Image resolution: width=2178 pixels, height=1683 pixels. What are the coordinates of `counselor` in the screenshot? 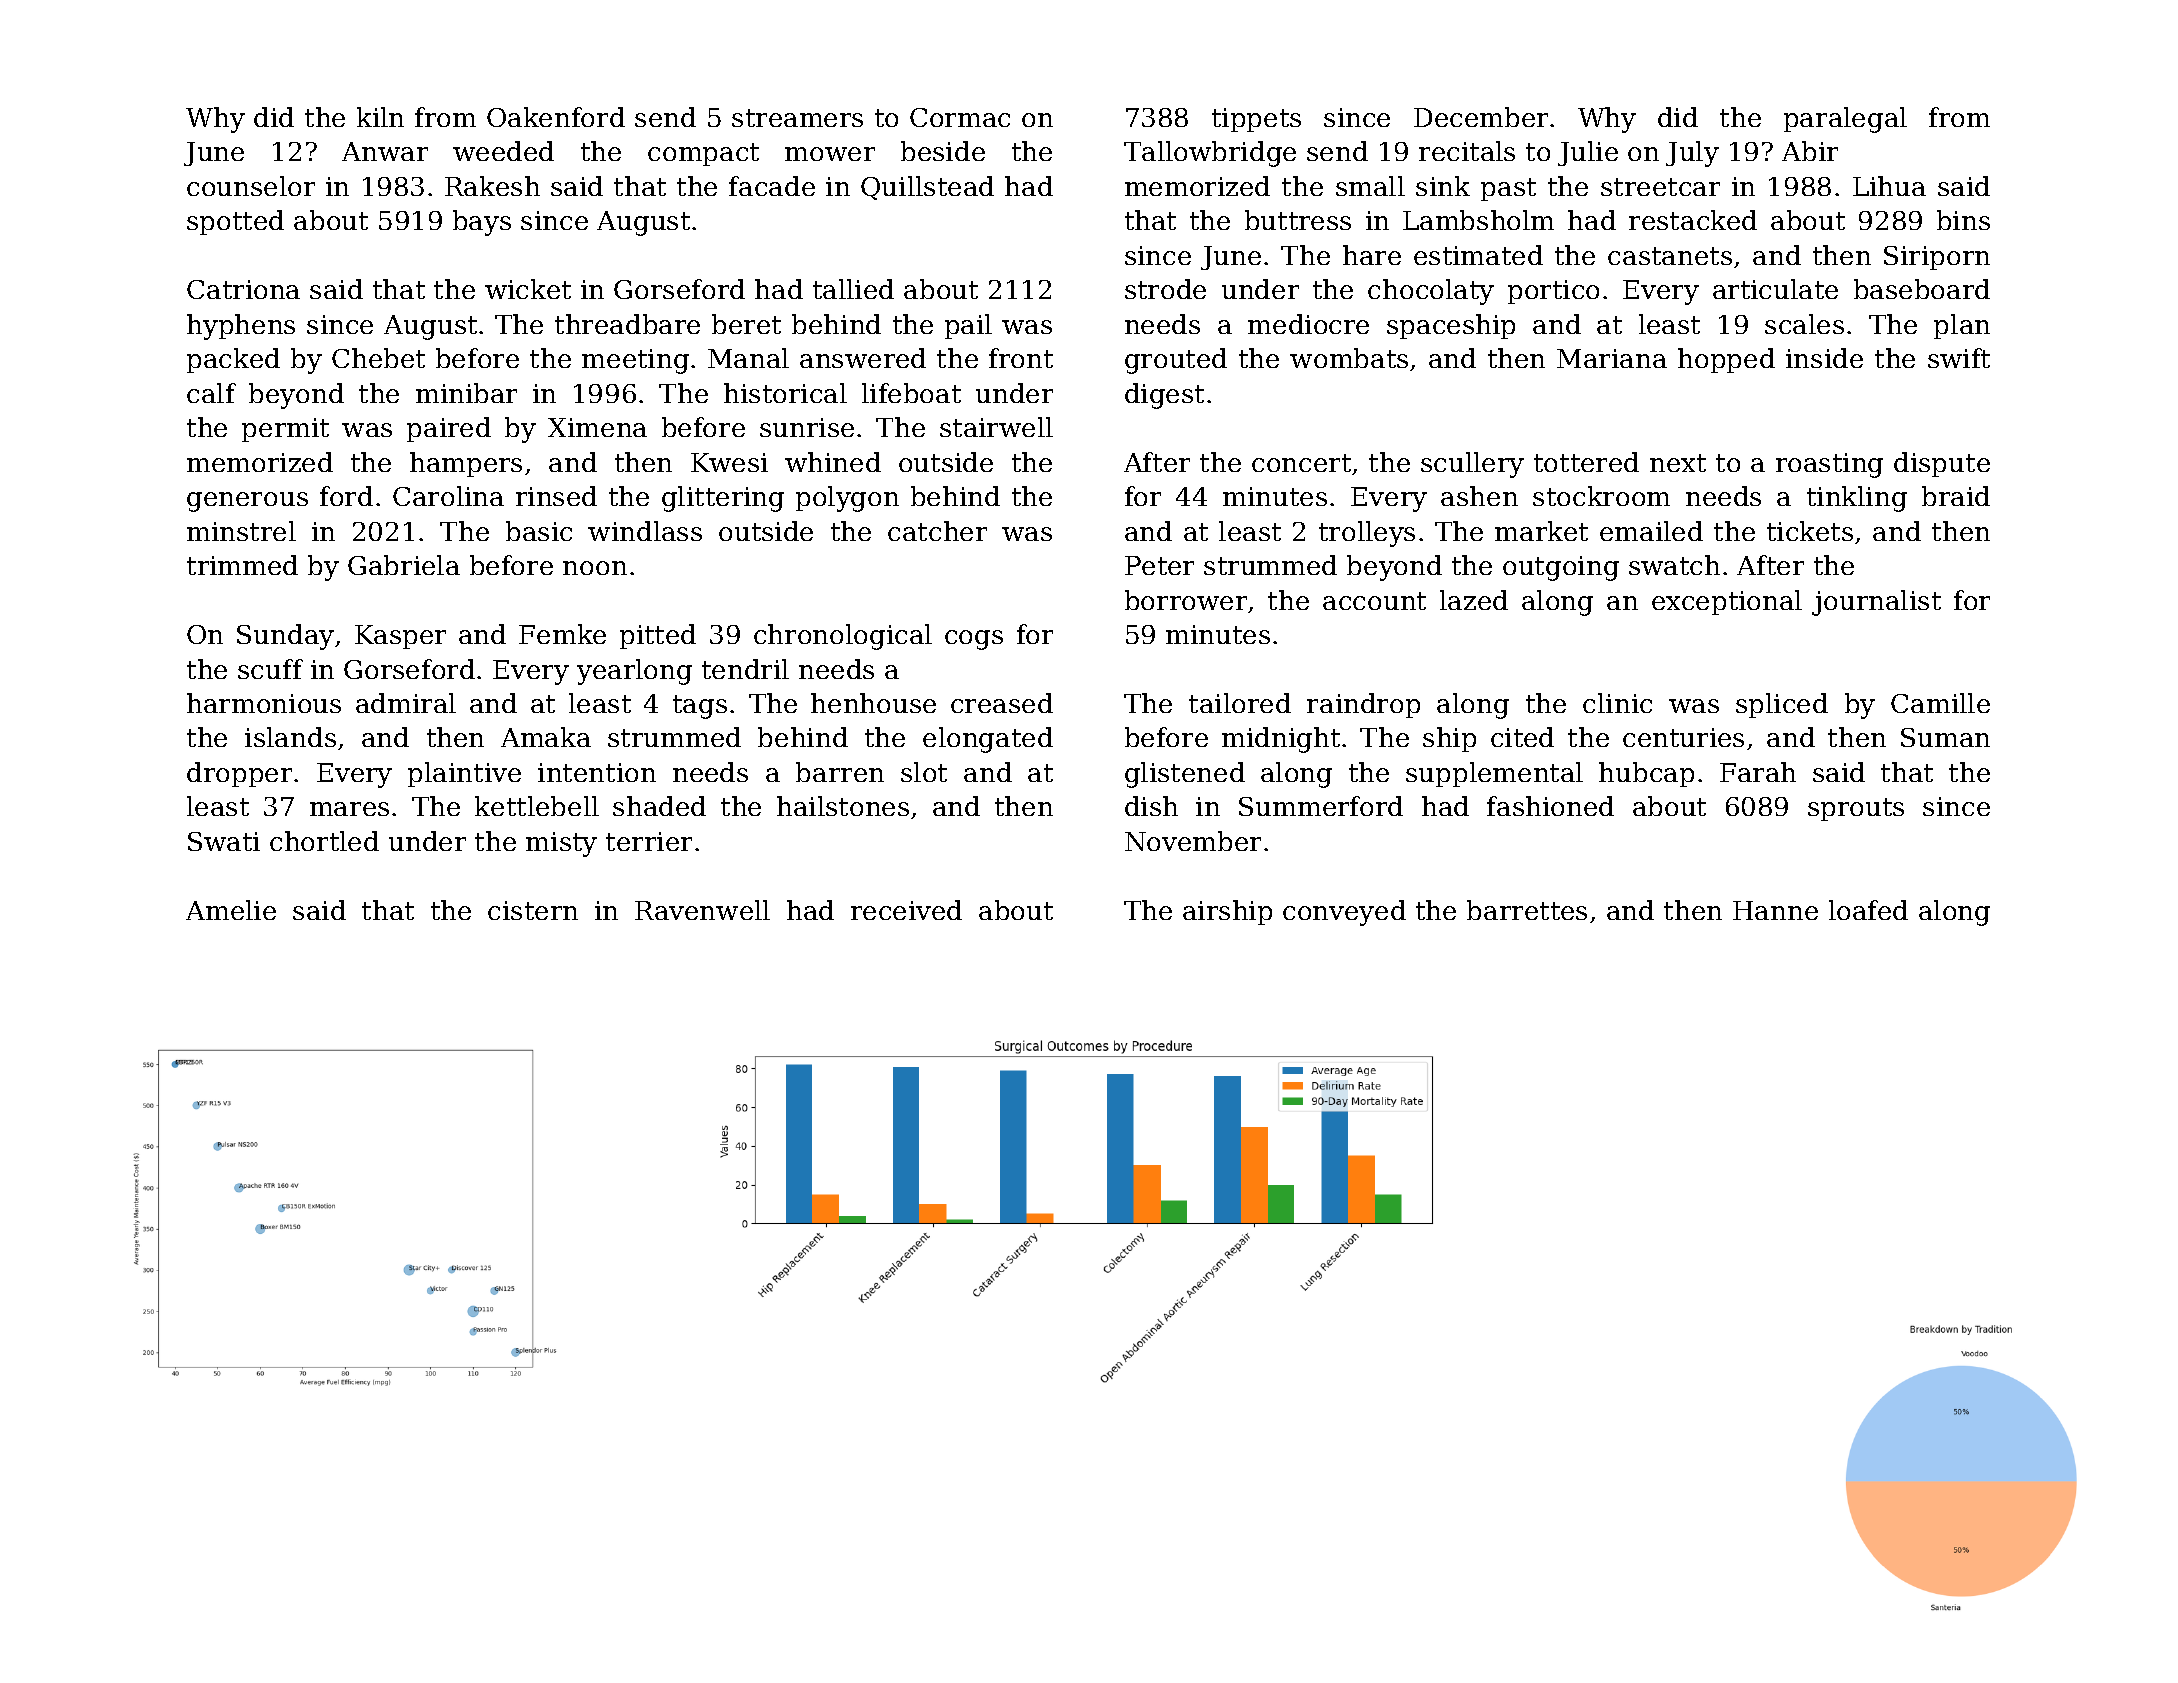 It's located at (251, 186).
